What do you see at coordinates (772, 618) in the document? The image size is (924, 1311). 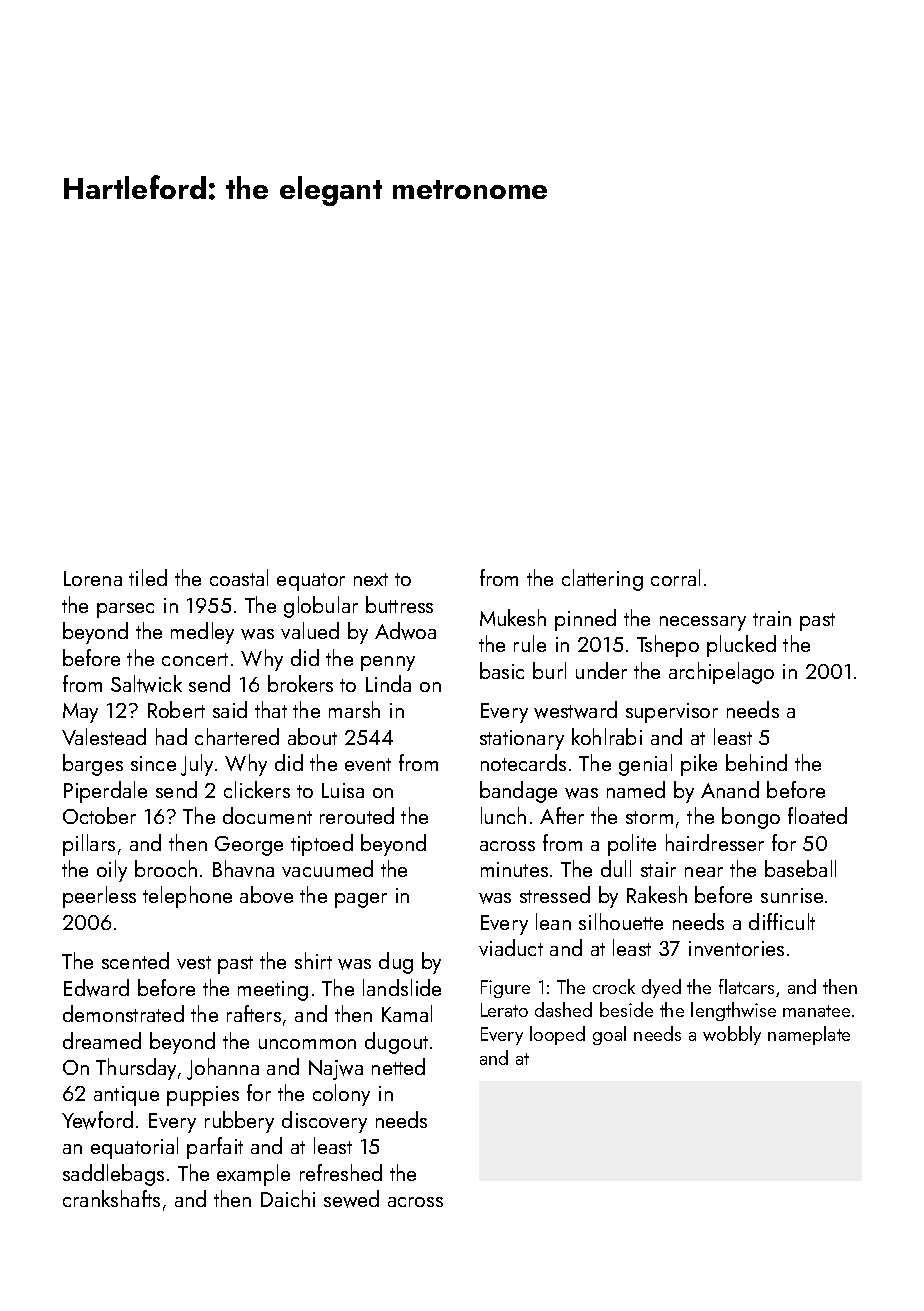 I see `train` at bounding box center [772, 618].
